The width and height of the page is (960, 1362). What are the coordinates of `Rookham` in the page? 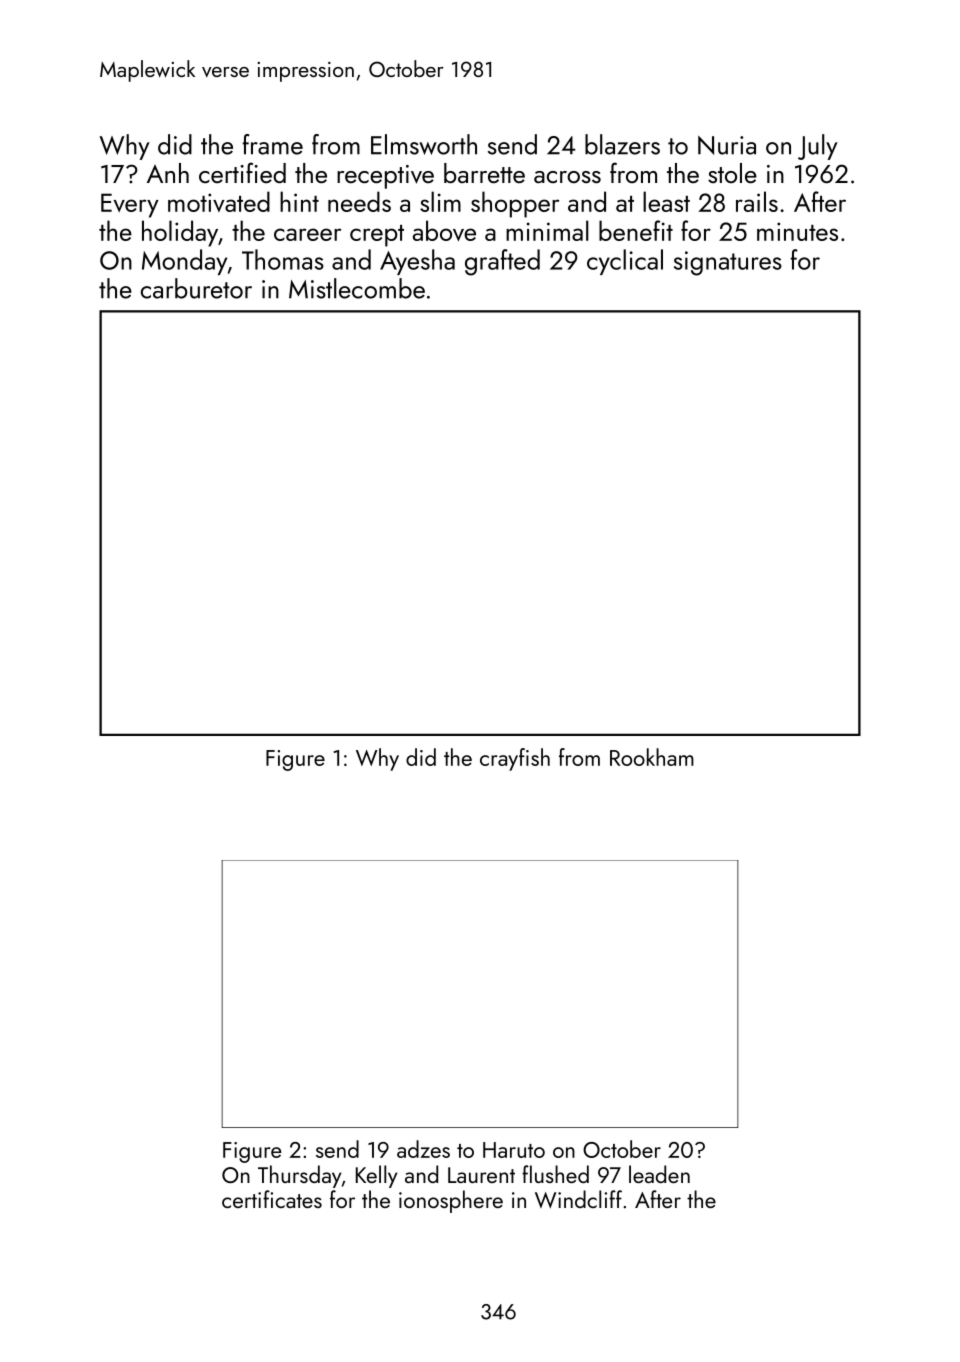 It's located at (652, 757).
